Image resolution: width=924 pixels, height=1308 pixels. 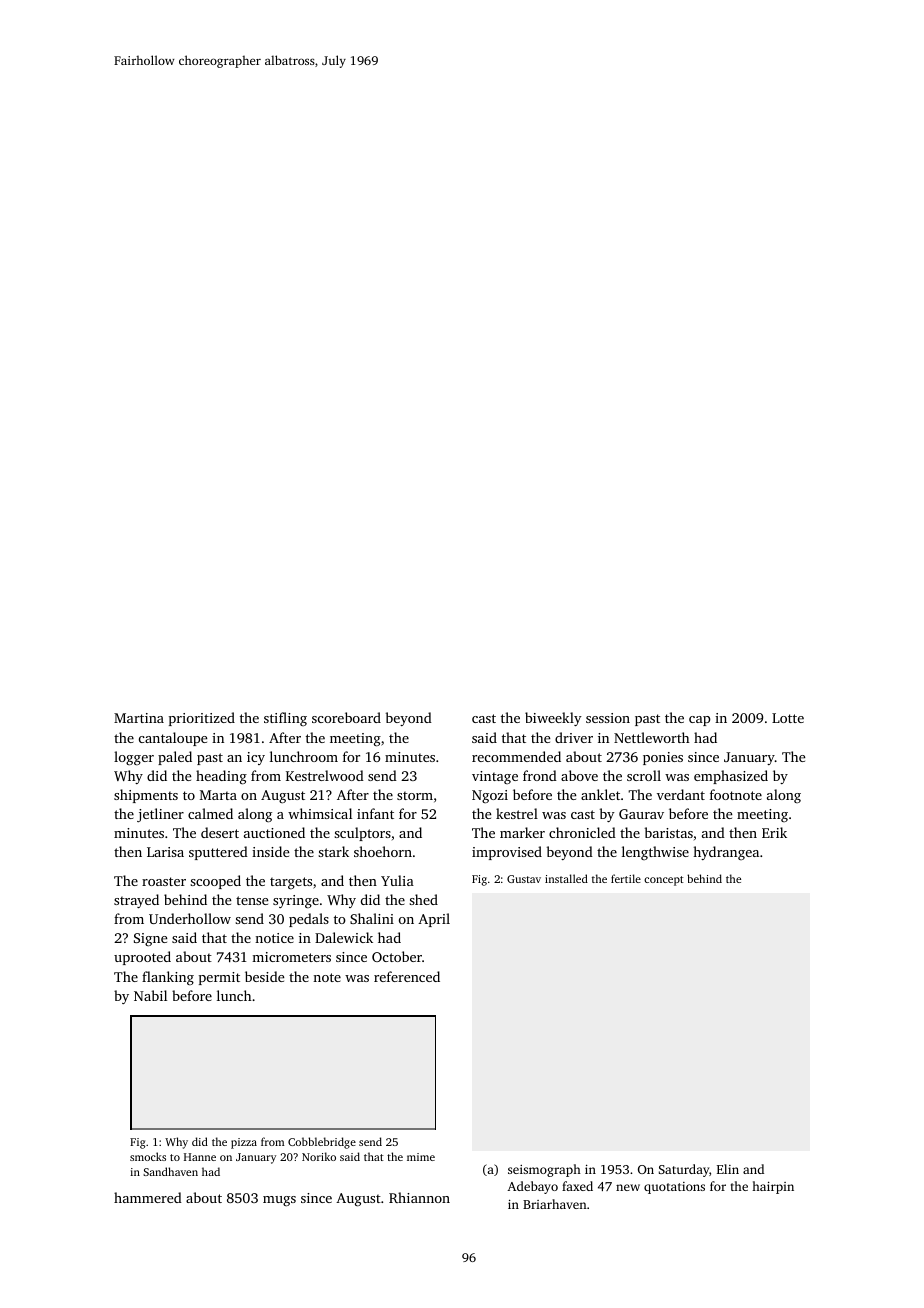 What do you see at coordinates (664, 881) in the screenshot?
I see `concept` at bounding box center [664, 881].
